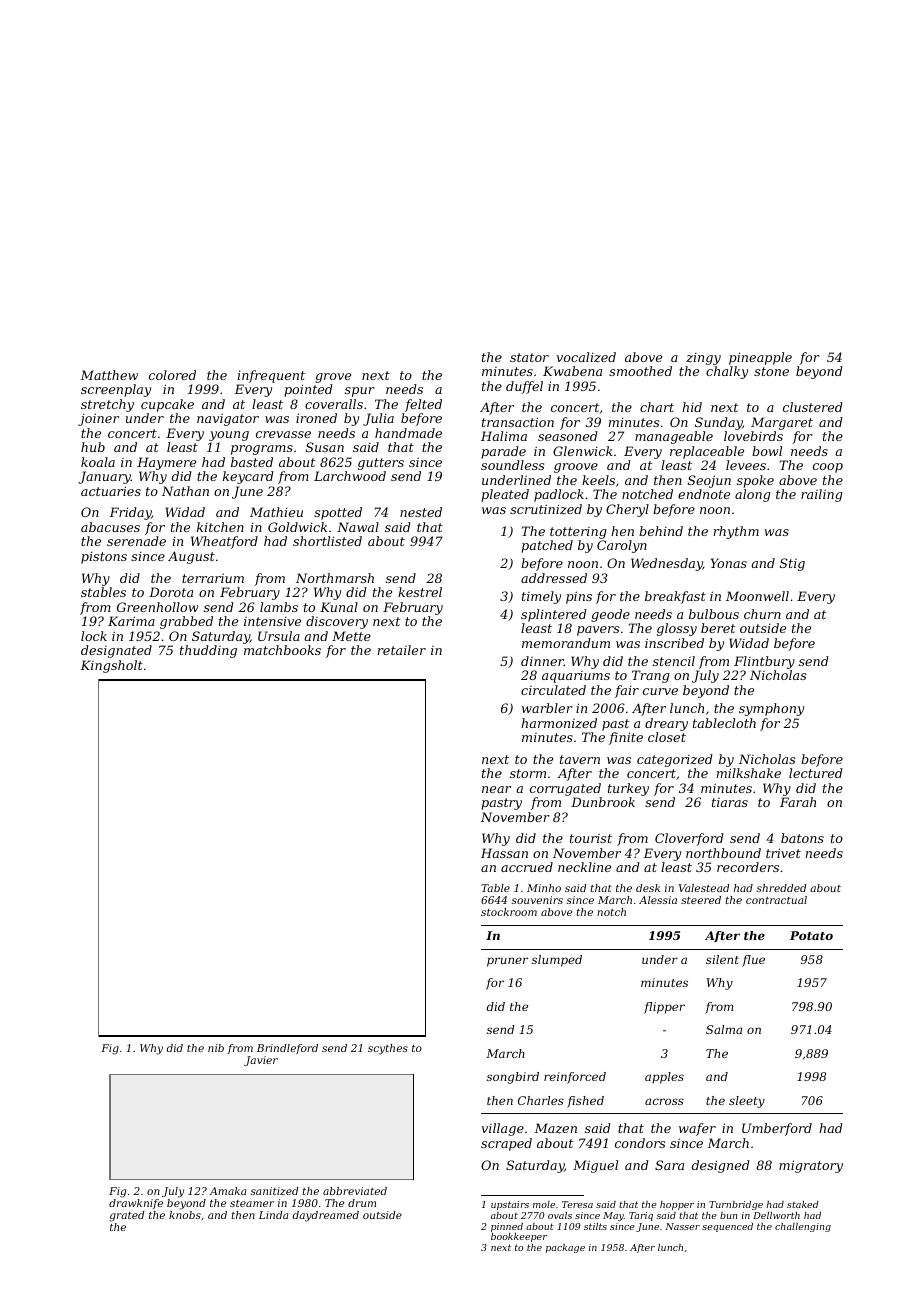 Image resolution: width=924 pixels, height=1308 pixels. Describe the element at coordinates (333, 378) in the screenshot. I see `grove` at that location.
